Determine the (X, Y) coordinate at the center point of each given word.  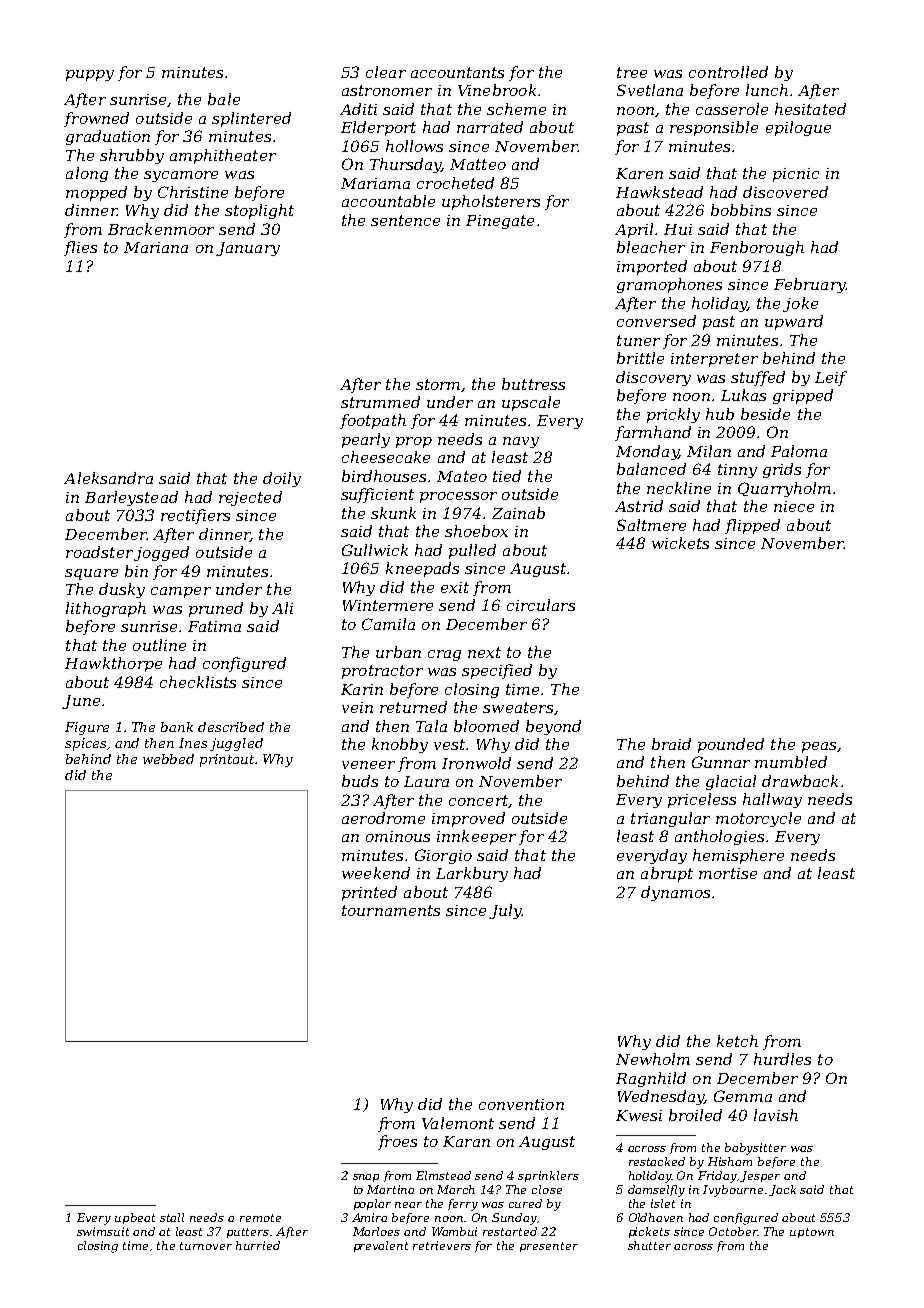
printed (369, 893)
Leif (831, 378)
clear (386, 72)
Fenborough (757, 248)
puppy (90, 75)
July (505, 911)
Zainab (518, 513)
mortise (728, 873)
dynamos (675, 893)
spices (85, 744)
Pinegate (500, 222)
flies (80, 248)
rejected (250, 498)
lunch (767, 90)
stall (172, 1217)
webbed (168, 759)
